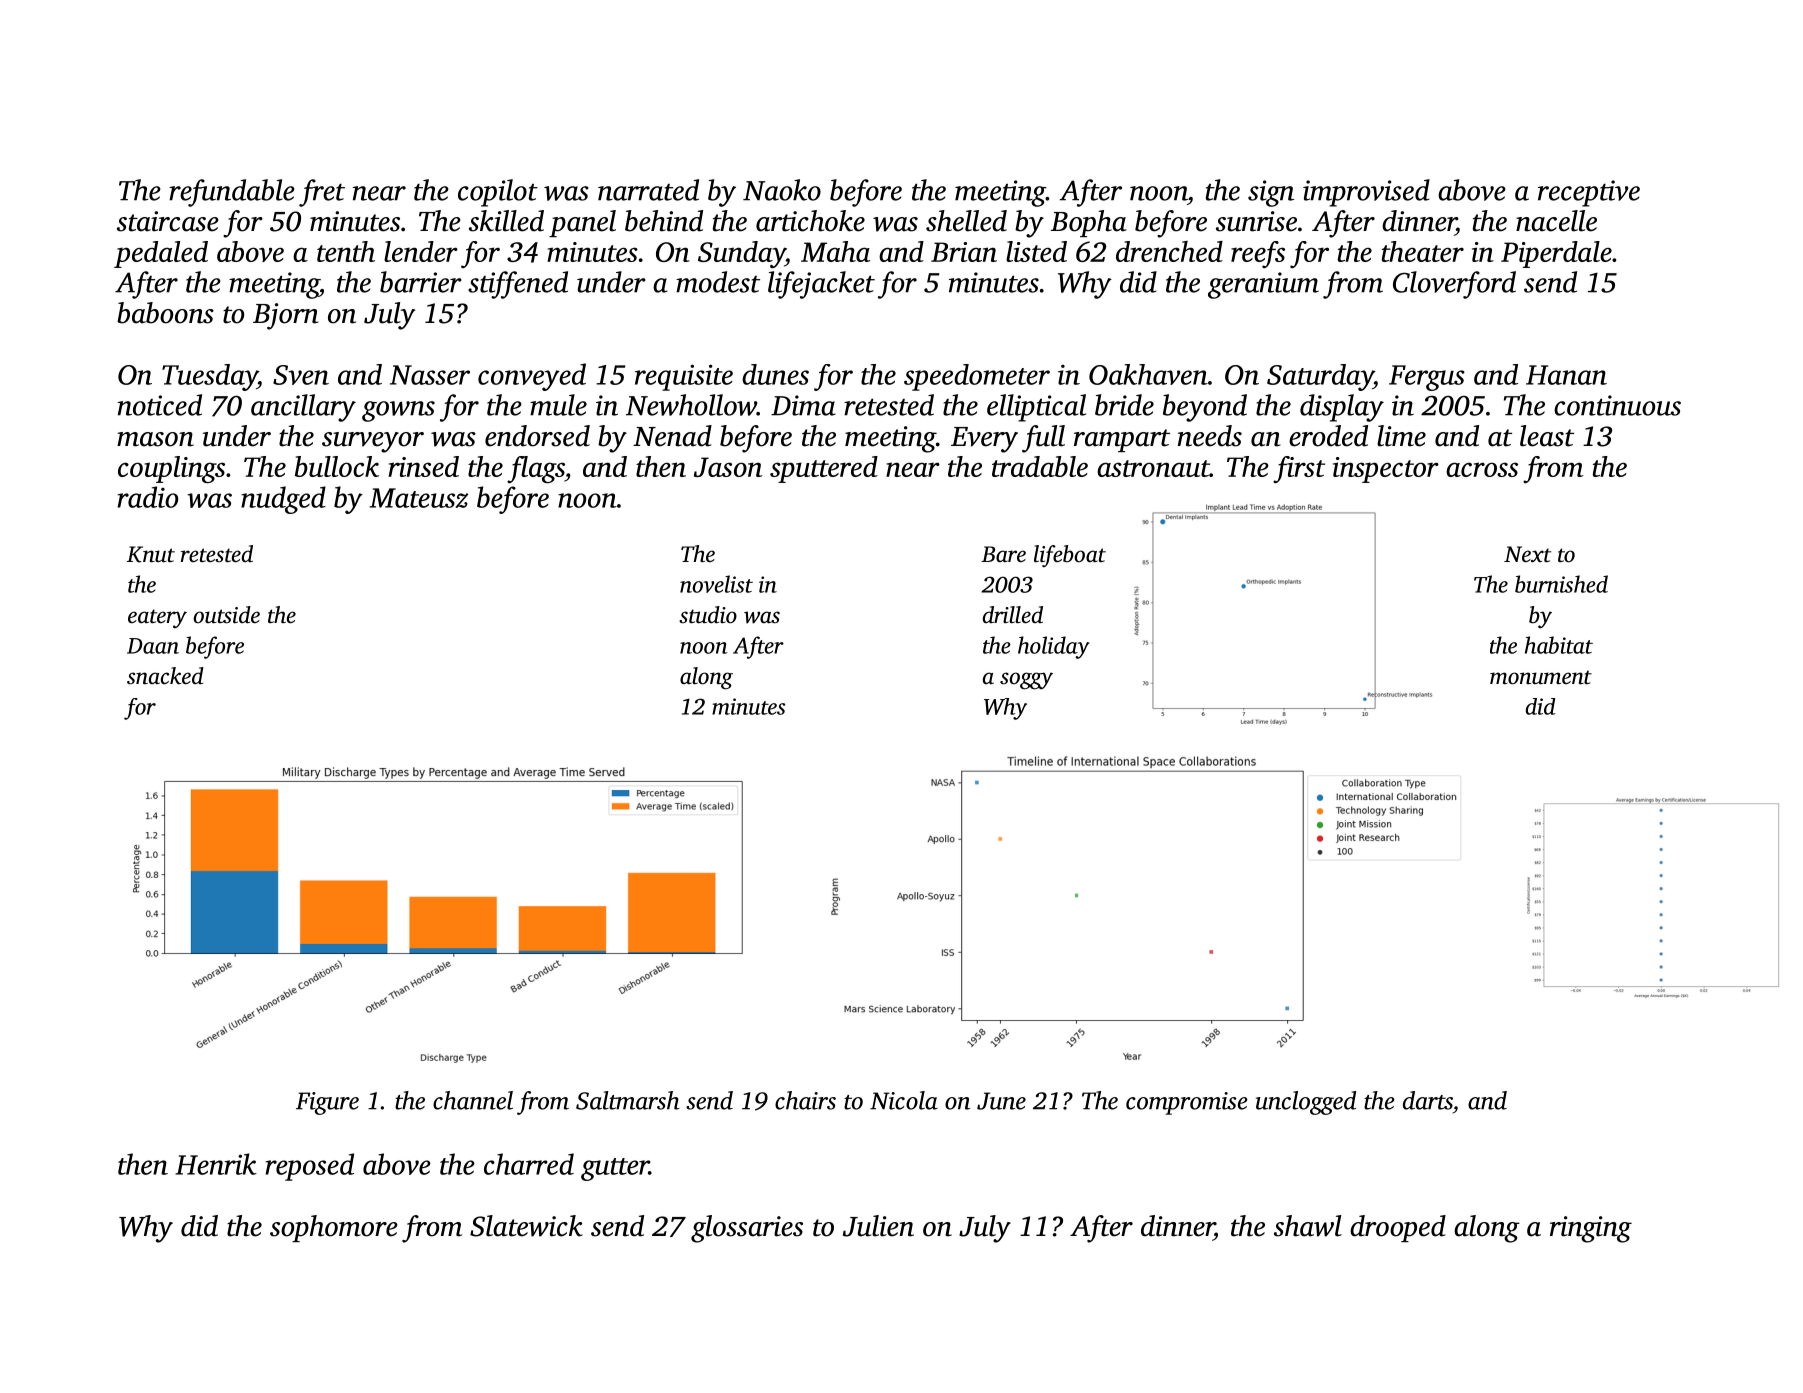 Image resolution: width=1803 pixels, height=1393 pixels. Describe the element at coordinates (1589, 193) in the page. I see `receptive` at that location.
